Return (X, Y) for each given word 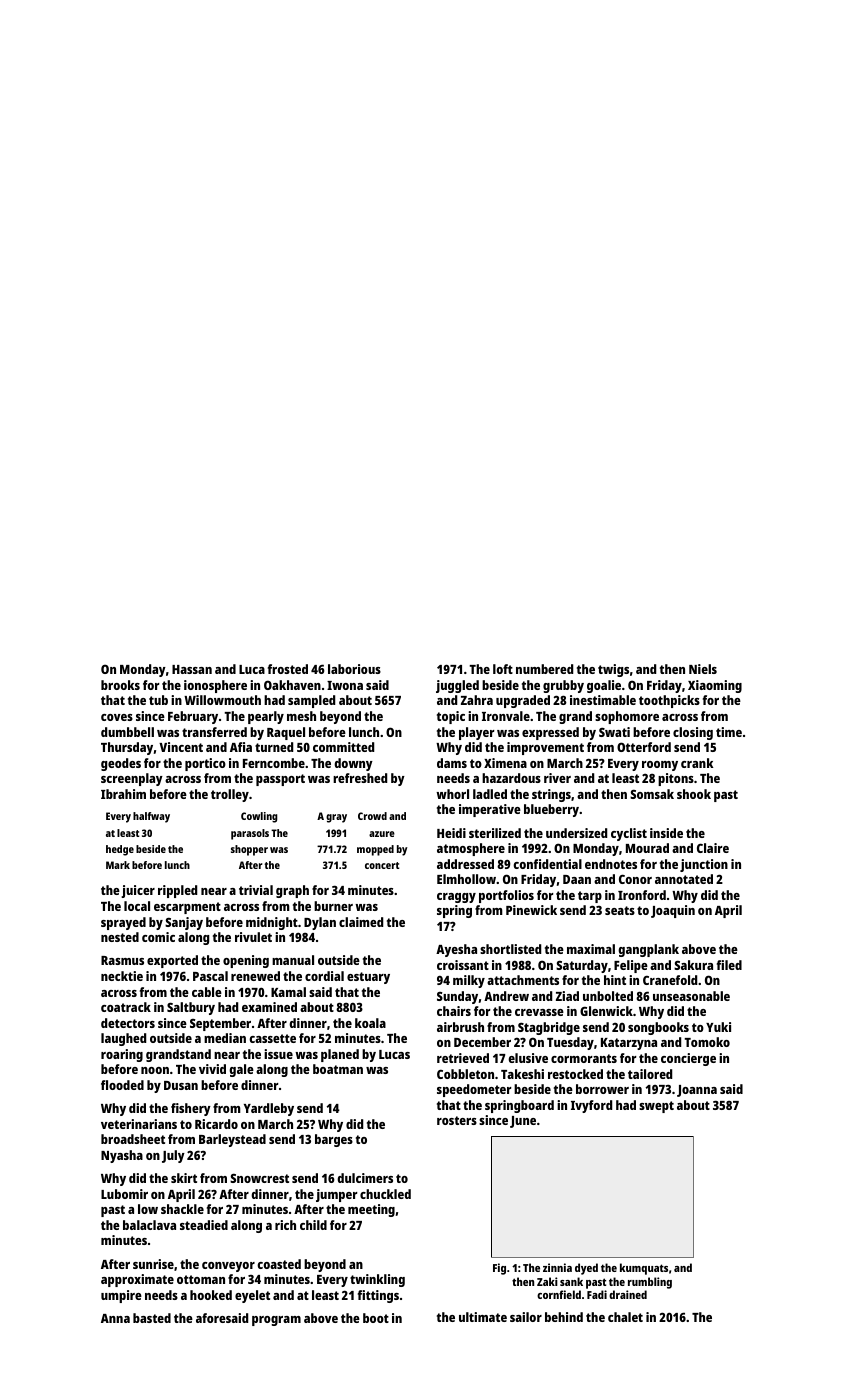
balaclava (149, 1225)
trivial (256, 890)
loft (503, 669)
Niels (703, 669)
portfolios (506, 896)
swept (656, 1107)
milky (469, 981)
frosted (288, 669)
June (523, 1122)
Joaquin (673, 911)
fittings (378, 1296)
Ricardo (216, 1124)
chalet (625, 1317)
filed (729, 965)
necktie (122, 976)
